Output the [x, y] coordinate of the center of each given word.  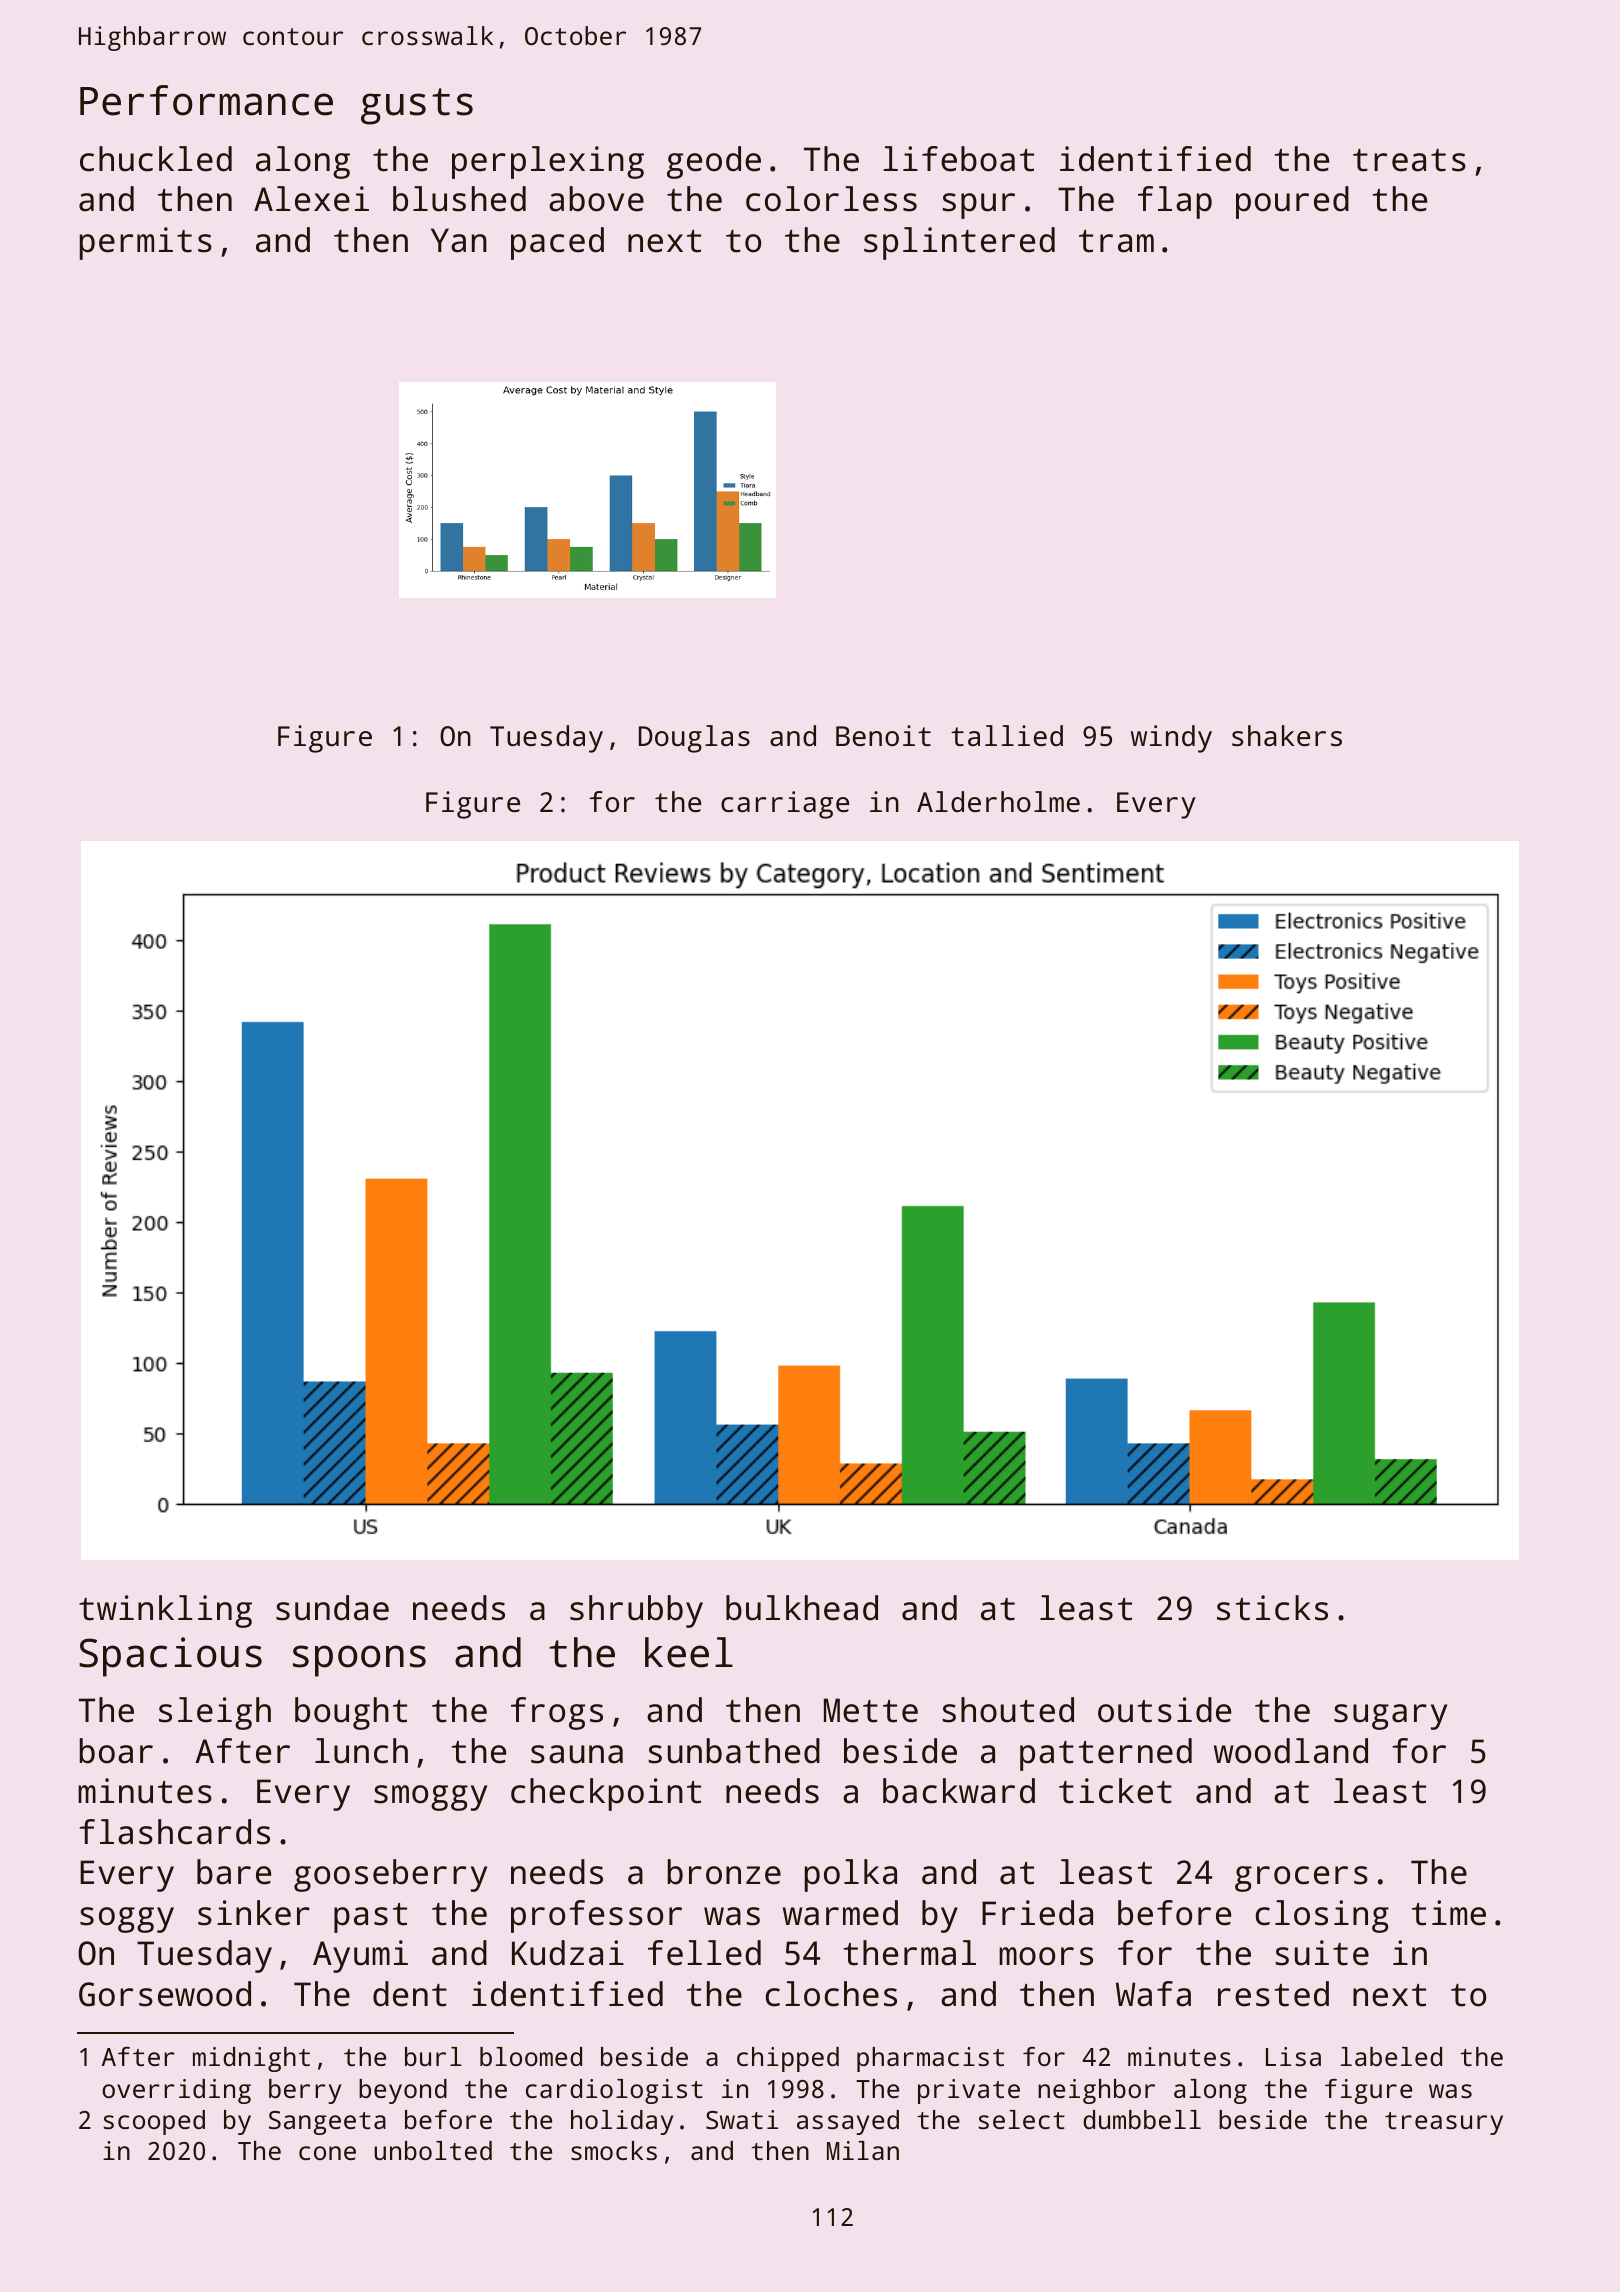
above [596, 199]
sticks [1272, 1608]
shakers [1287, 736]
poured [1292, 202]
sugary [1390, 1717]
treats [1409, 160]
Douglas [694, 739]
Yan [459, 240]
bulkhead [802, 1608]
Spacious [170, 1657]
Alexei [311, 199]
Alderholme [998, 801]
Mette [871, 1710]
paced [557, 243]
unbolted [433, 2150]
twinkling [165, 1611]
